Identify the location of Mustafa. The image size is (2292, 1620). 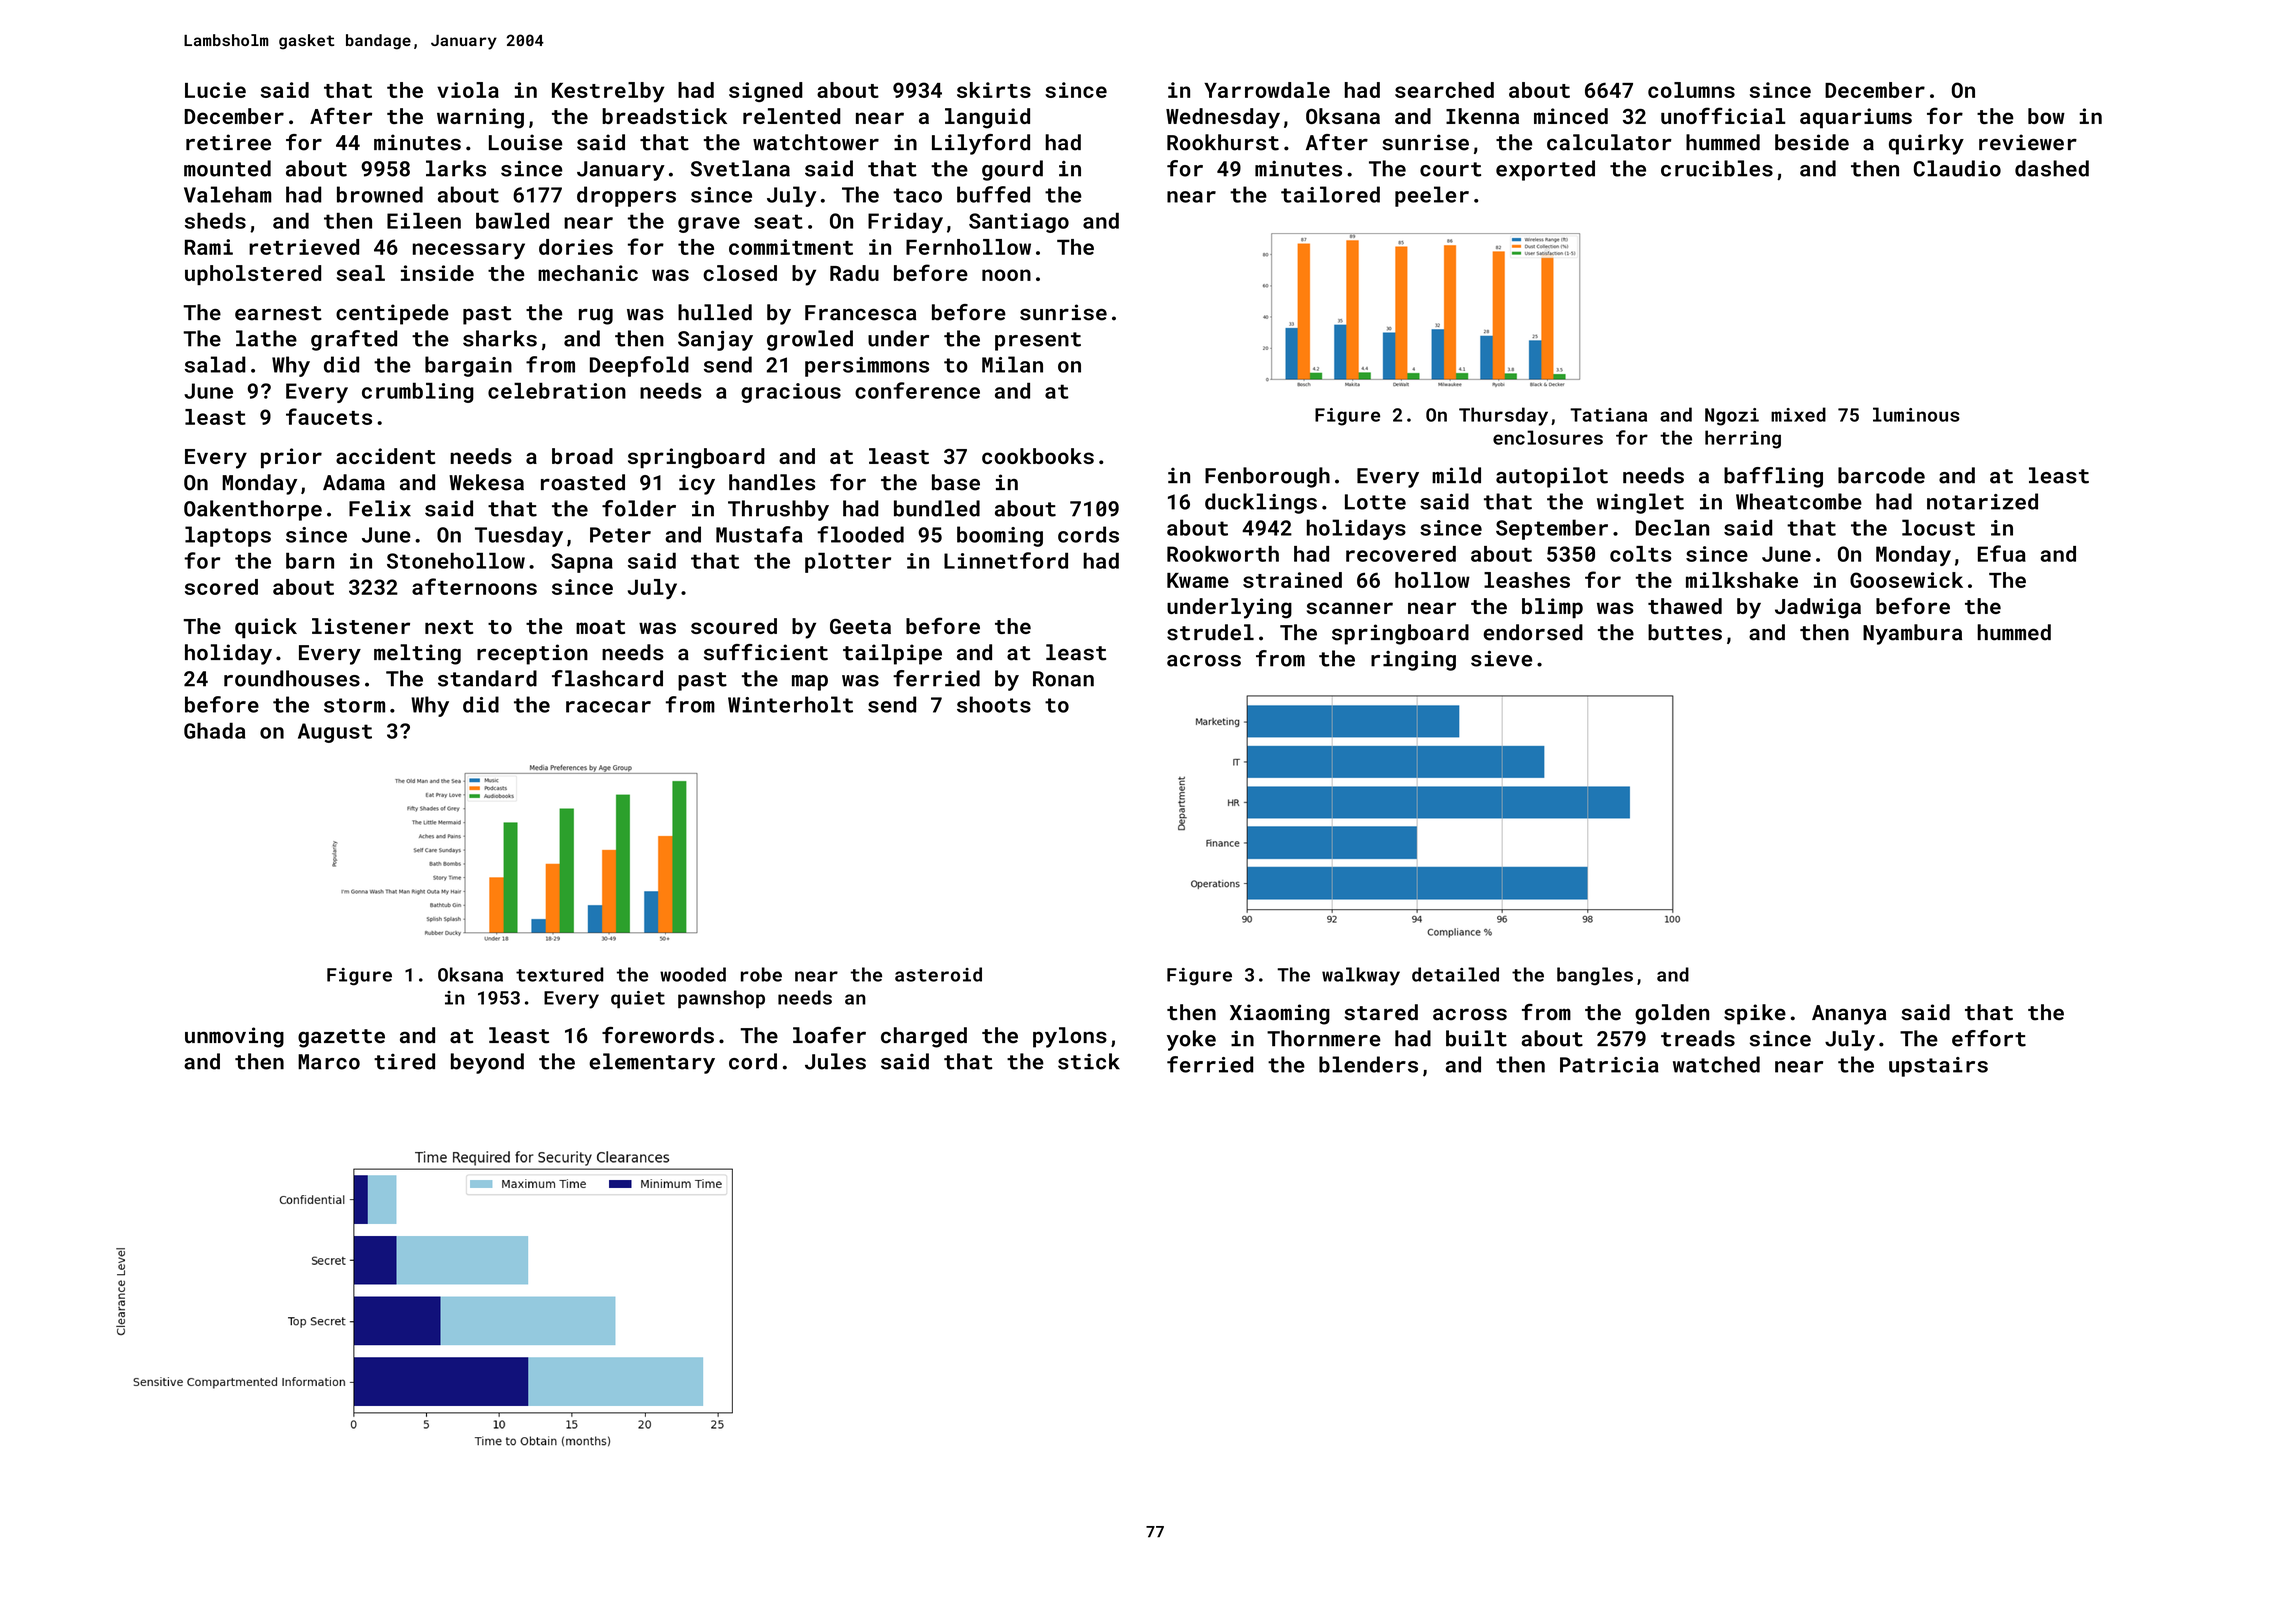
(759, 534).
